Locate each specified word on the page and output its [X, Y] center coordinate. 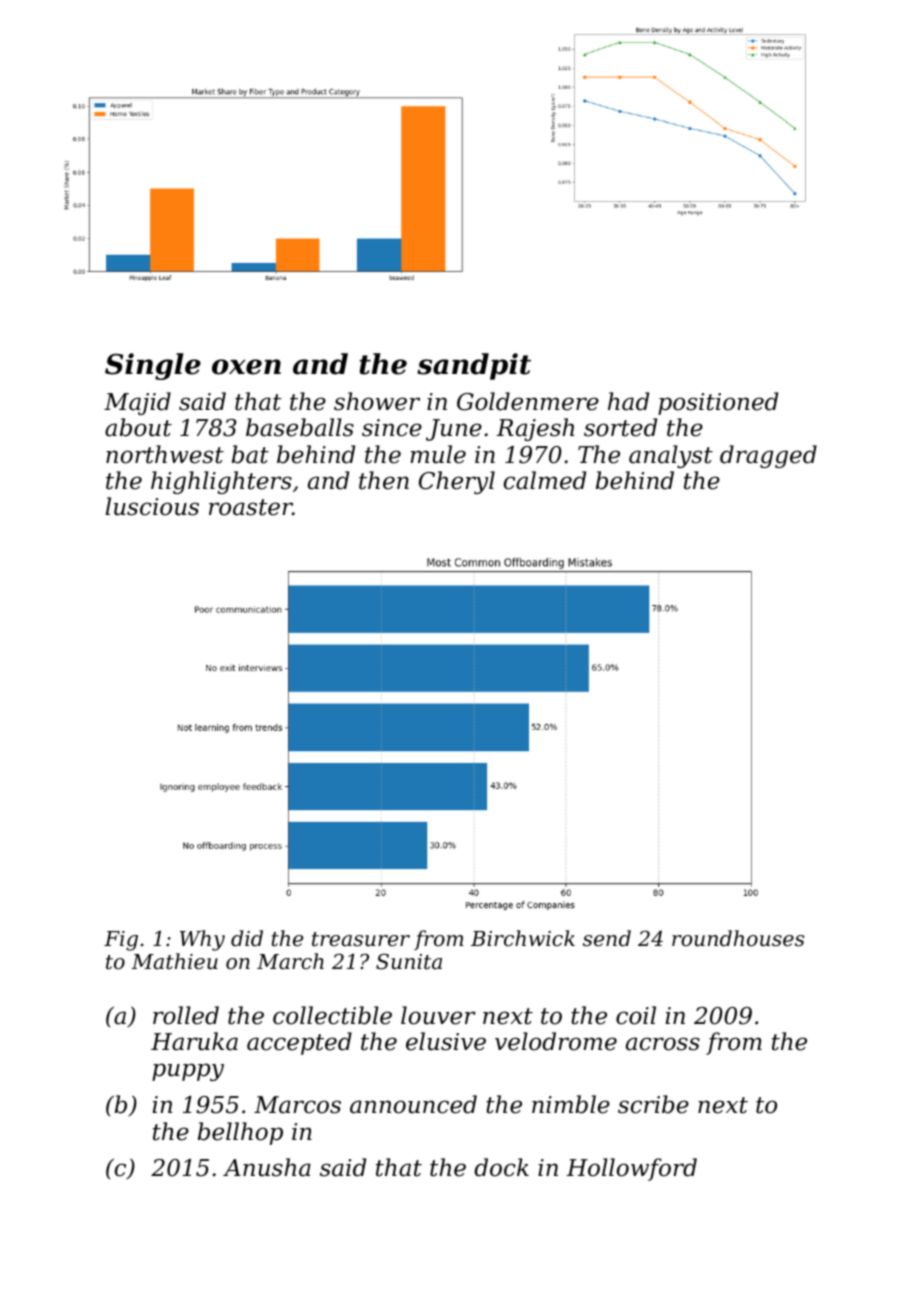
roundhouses [738, 938]
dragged [768, 456]
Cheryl [457, 482]
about [138, 427]
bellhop [240, 1133]
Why [202, 940]
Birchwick [523, 938]
